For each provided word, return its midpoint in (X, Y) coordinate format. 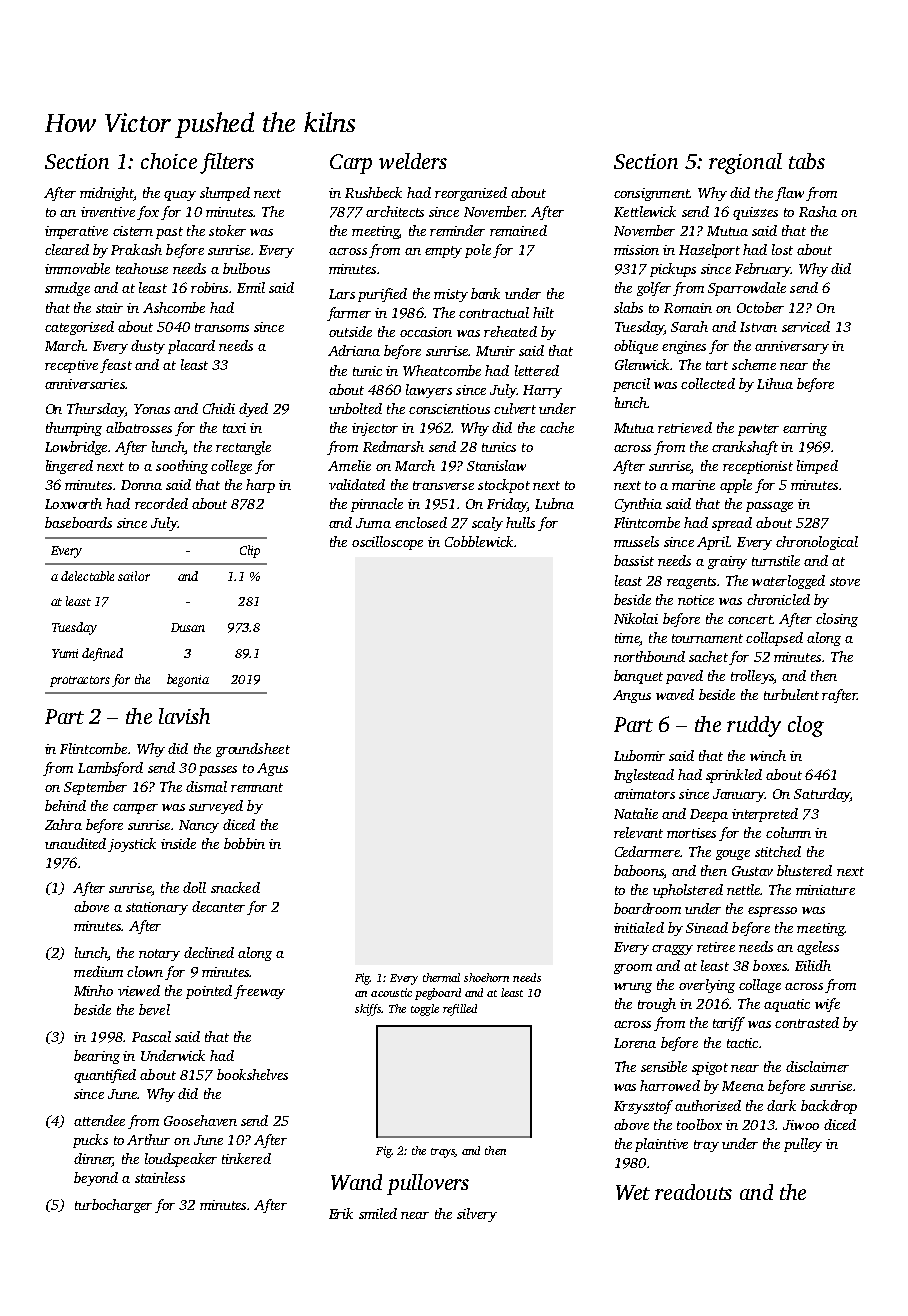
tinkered (246, 1158)
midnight (107, 194)
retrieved (685, 427)
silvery (477, 1215)
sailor (134, 576)
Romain (688, 308)
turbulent (791, 694)
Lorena (635, 1043)
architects (395, 211)
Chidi (219, 408)
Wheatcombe (442, 370)
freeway (259, 992)
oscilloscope (387, 543)
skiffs (368, 1010)
